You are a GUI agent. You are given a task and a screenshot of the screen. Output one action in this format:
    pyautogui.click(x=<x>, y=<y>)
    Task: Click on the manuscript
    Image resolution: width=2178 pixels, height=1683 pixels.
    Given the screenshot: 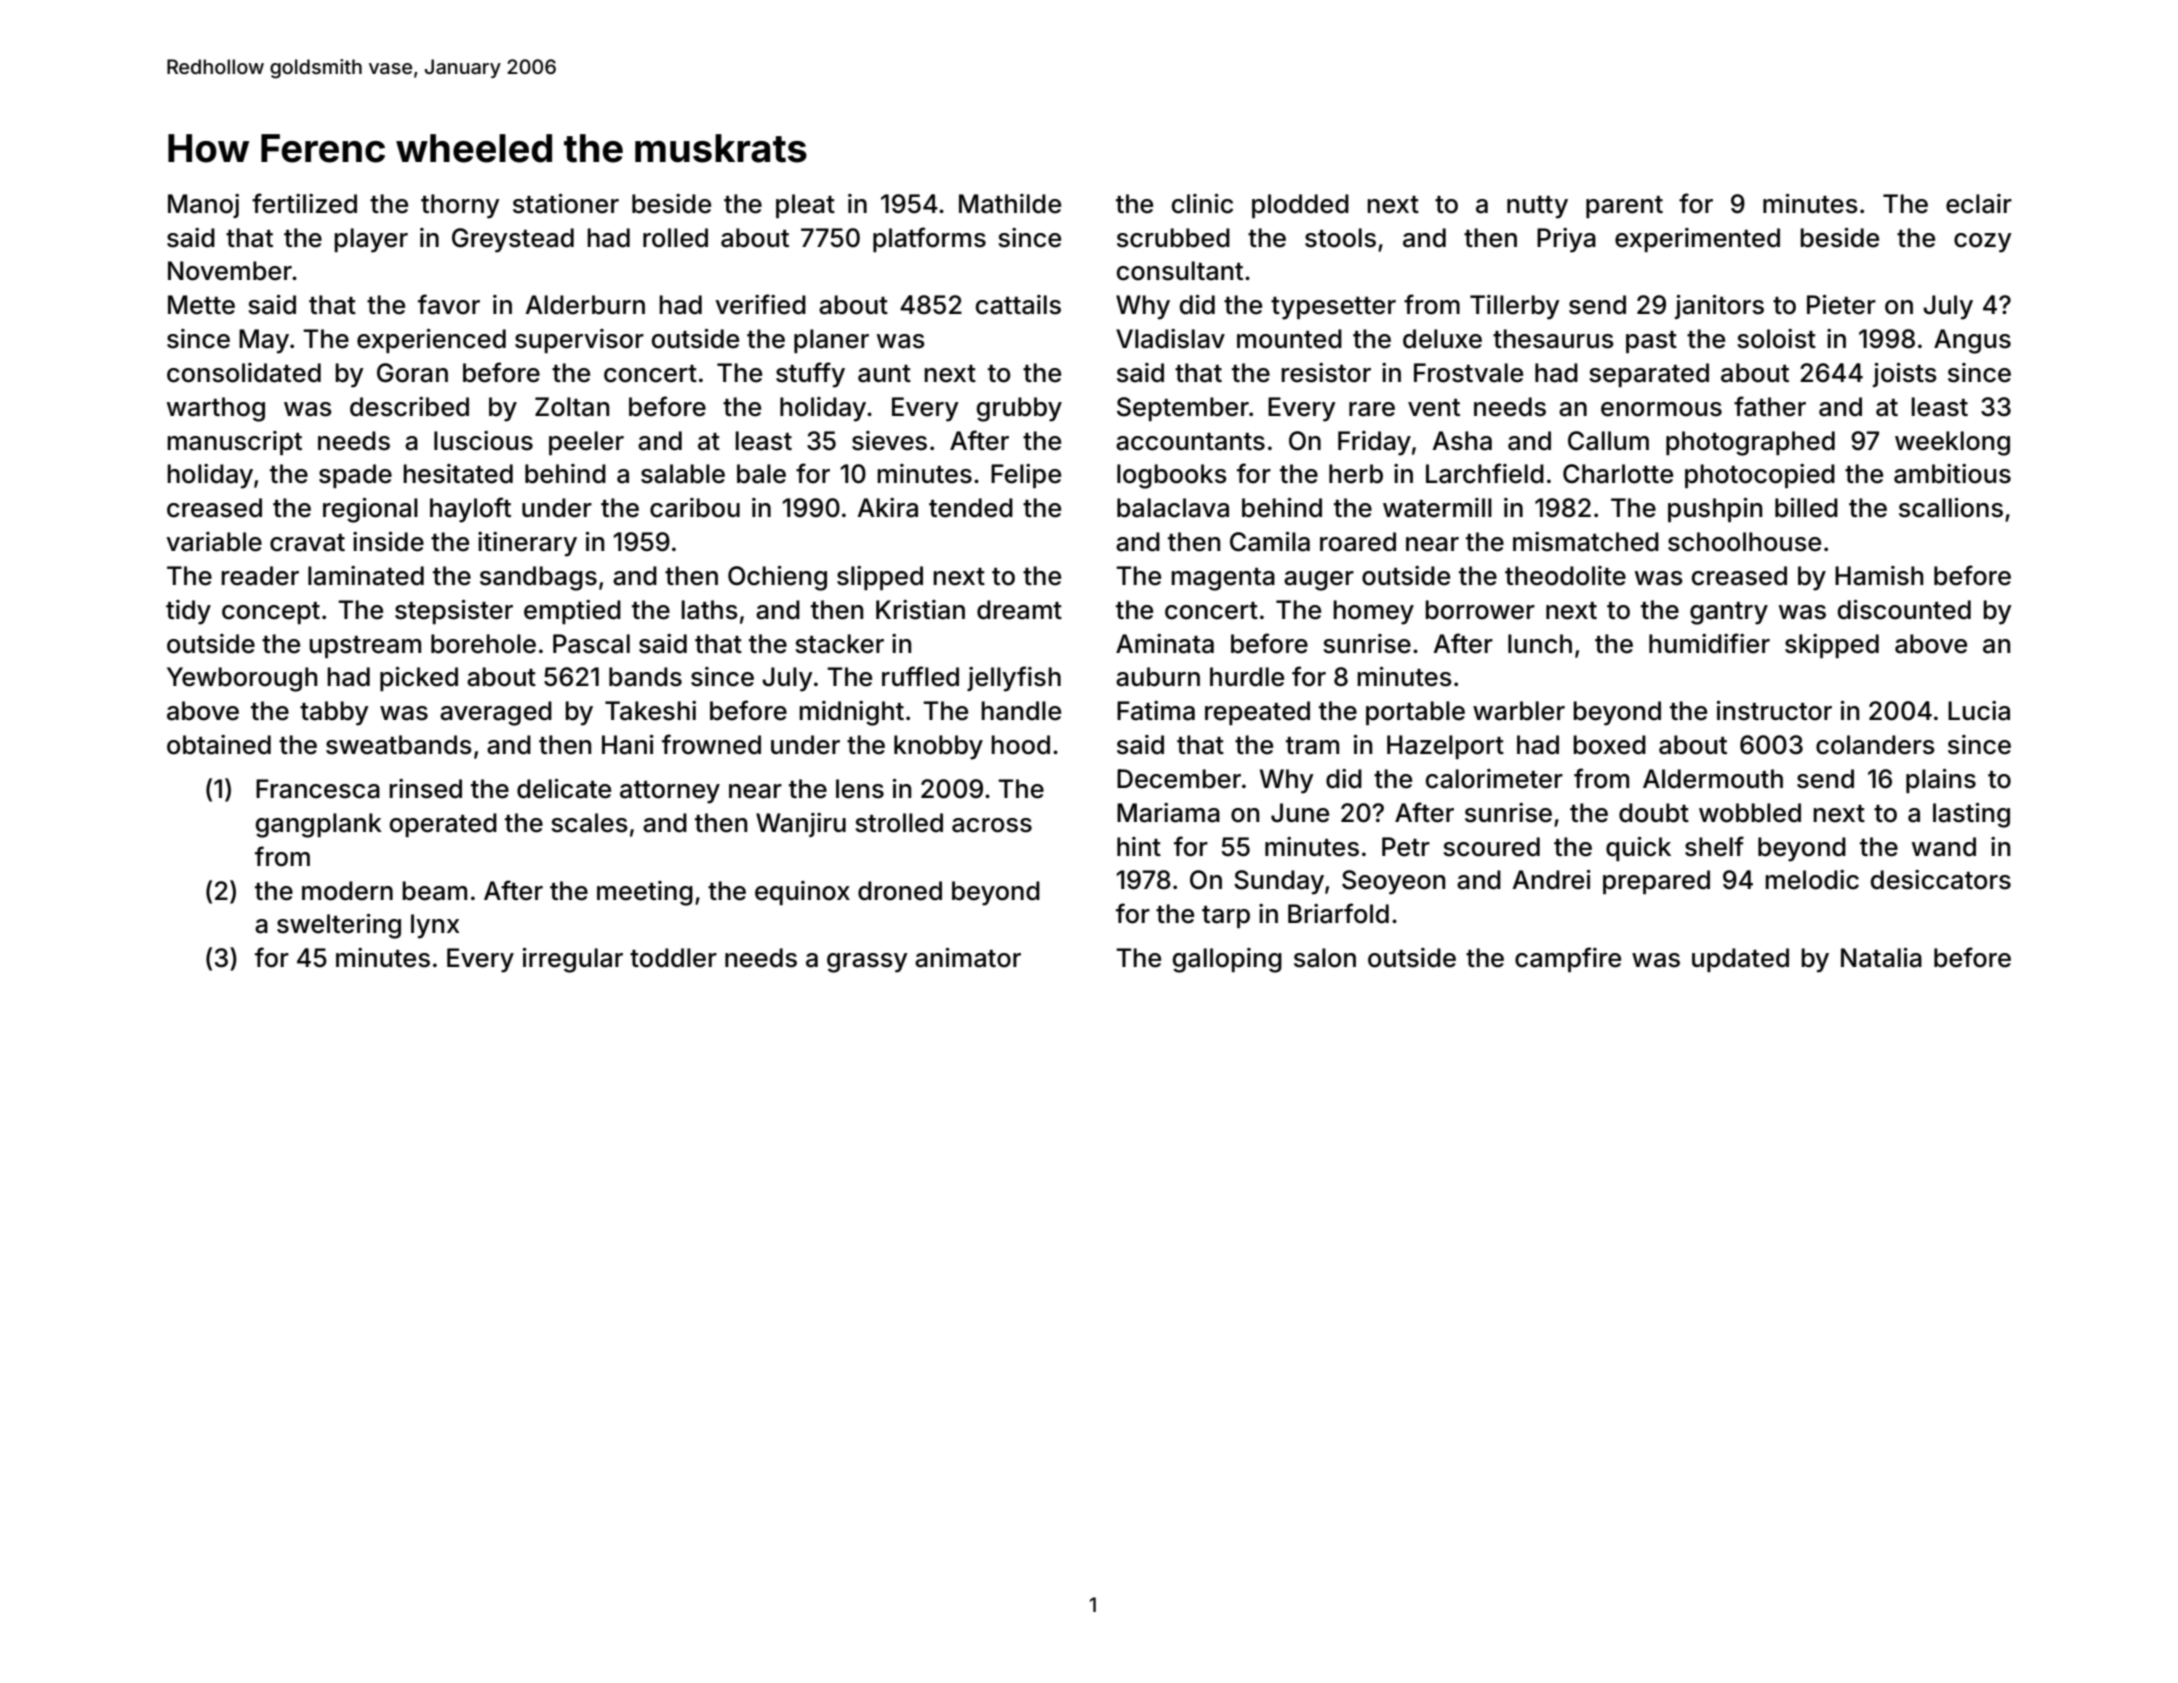 What is the action you would take?
    pyautogui.click(x=234, y=443)
